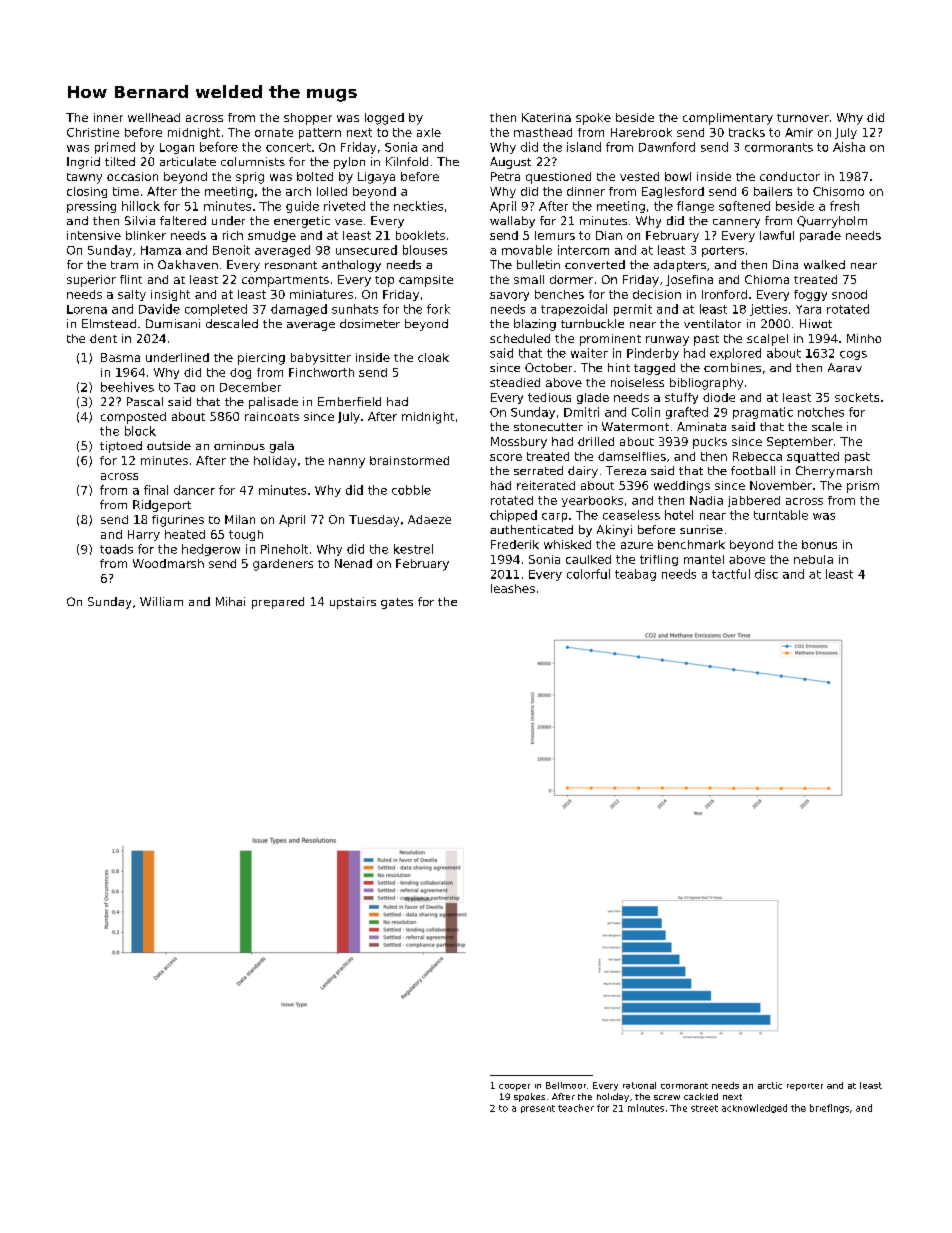 The width and height of the screenshot is (952, 1233). Describe the element at coordinates (353, 603) in the screenshot. I see `upstairs` at that location.
